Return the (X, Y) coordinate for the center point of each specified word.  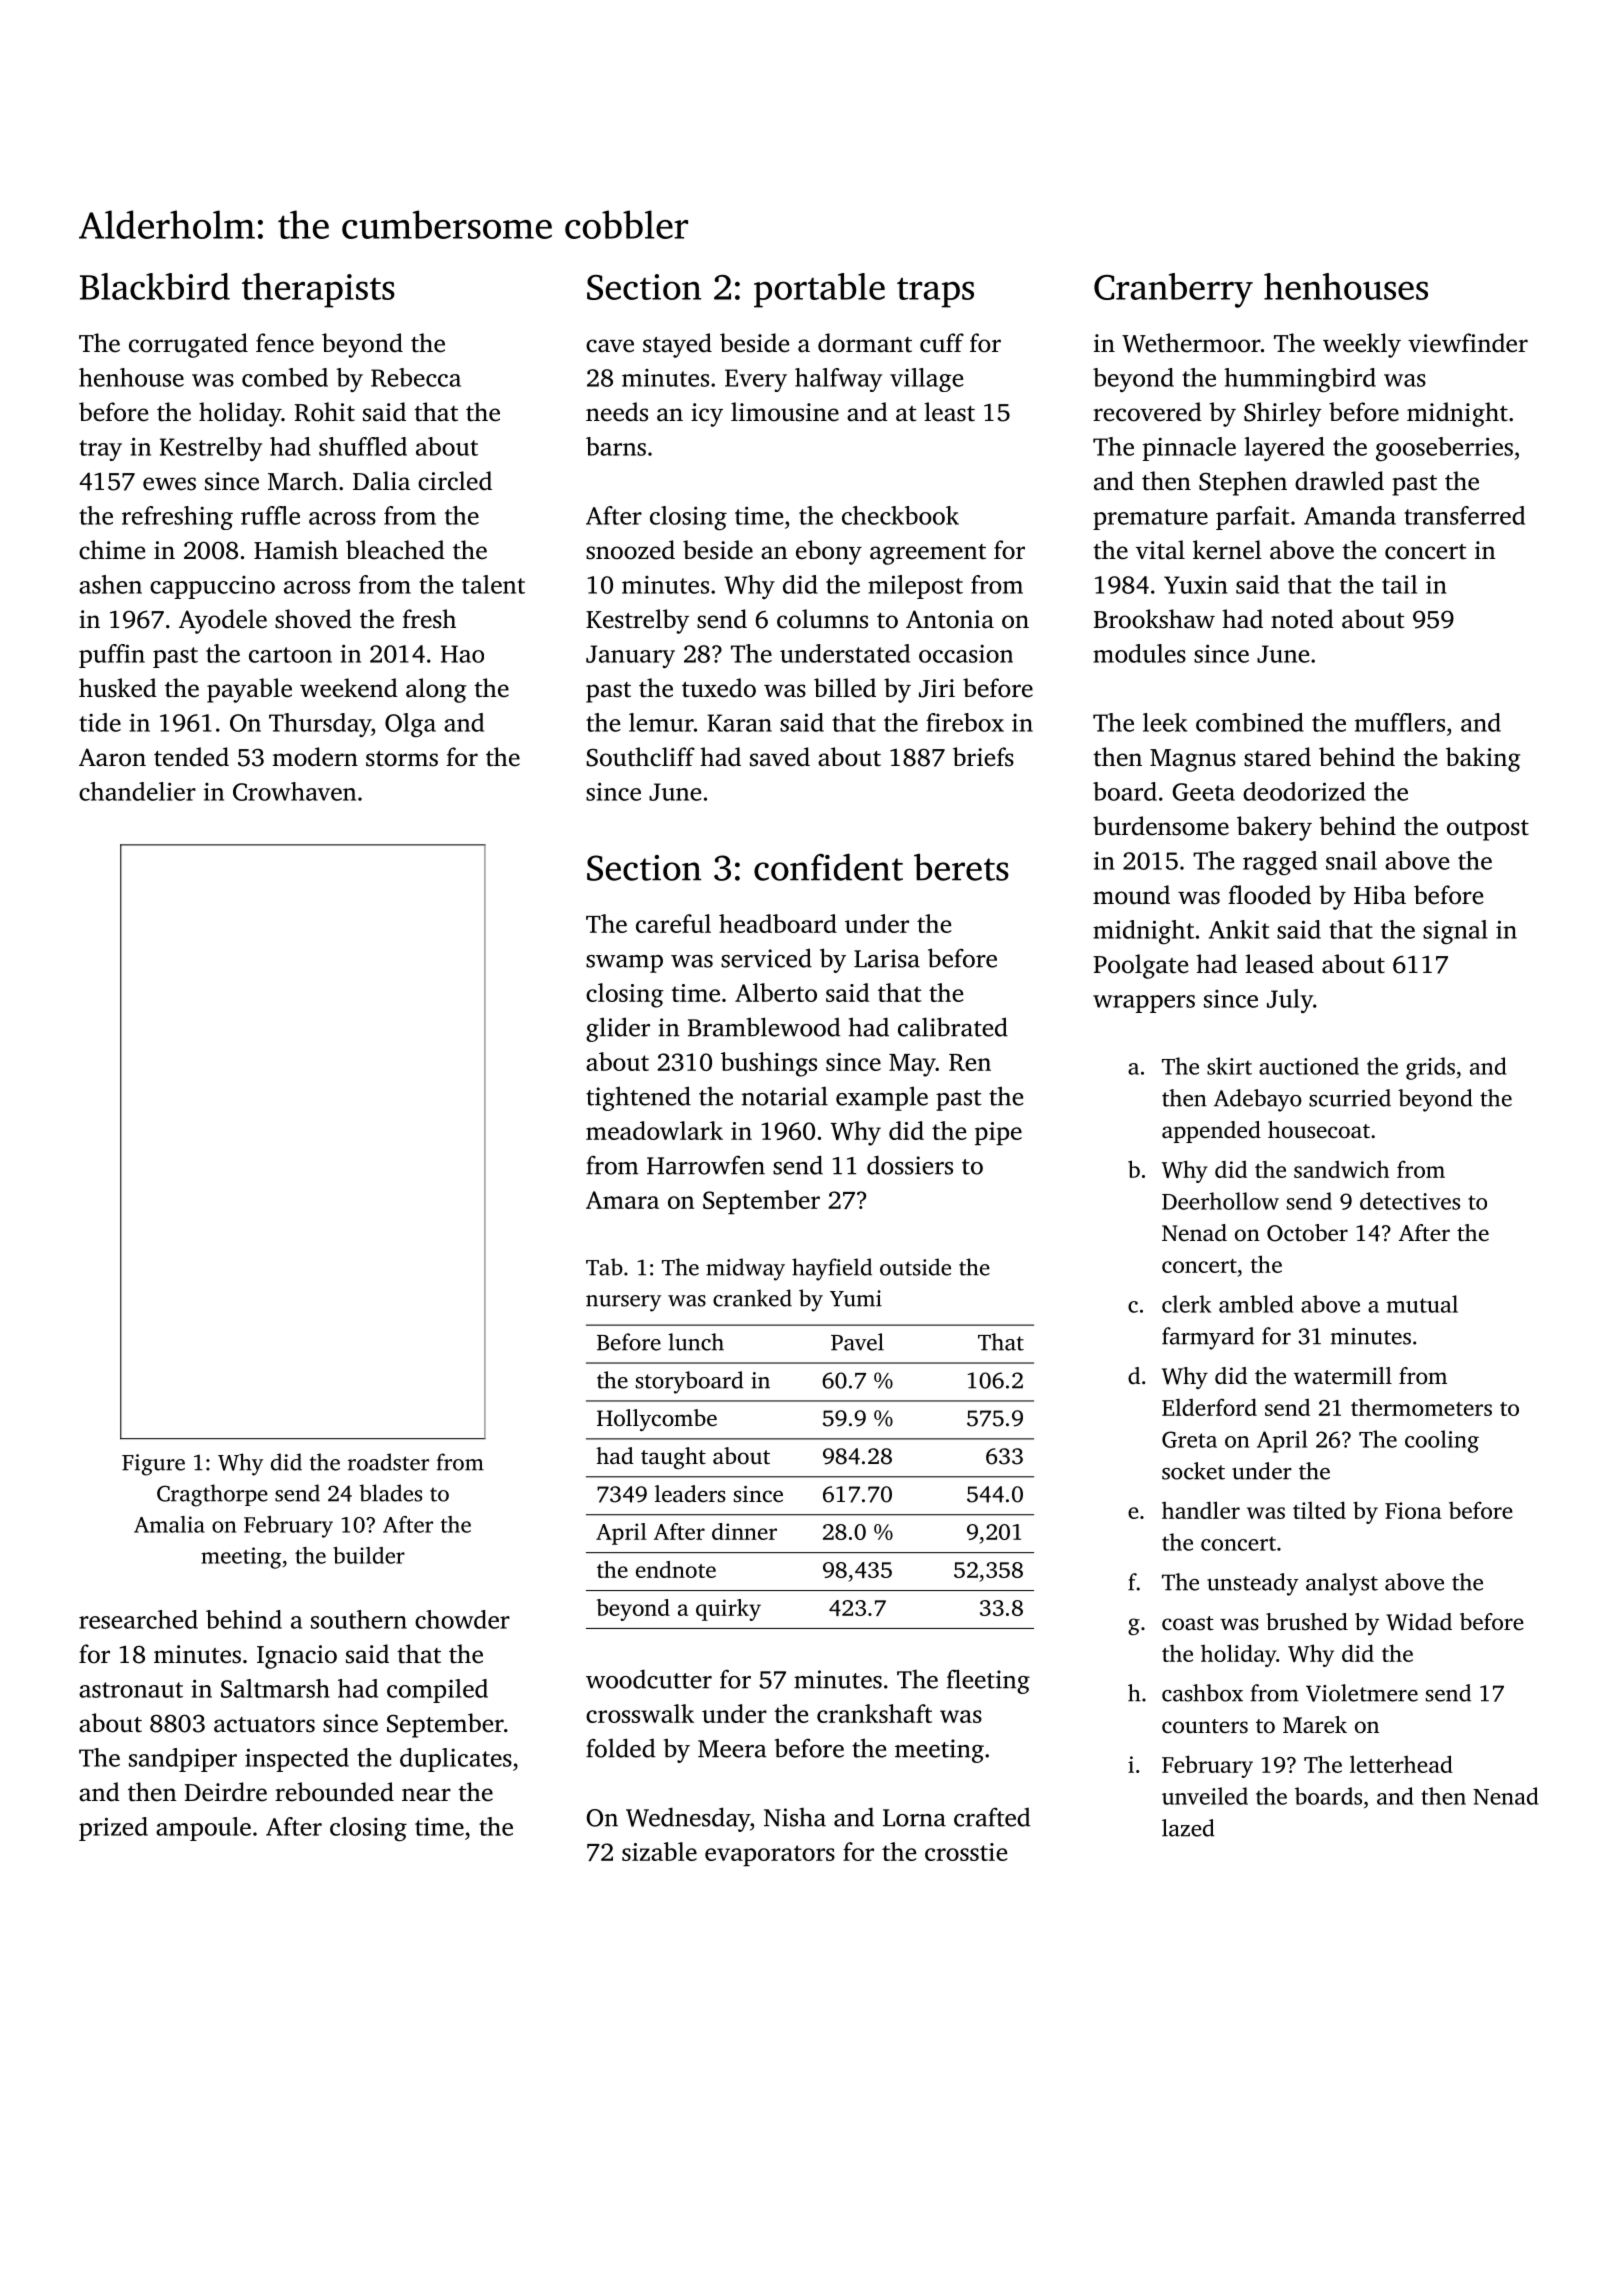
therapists (318, 290)
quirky (728, 1610)
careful (673, 923)
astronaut (131, 1690)
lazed (1188, 1828)
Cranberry (1173, 290)
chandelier (137, 791)
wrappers (1144, 1004)
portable (819, 290)
